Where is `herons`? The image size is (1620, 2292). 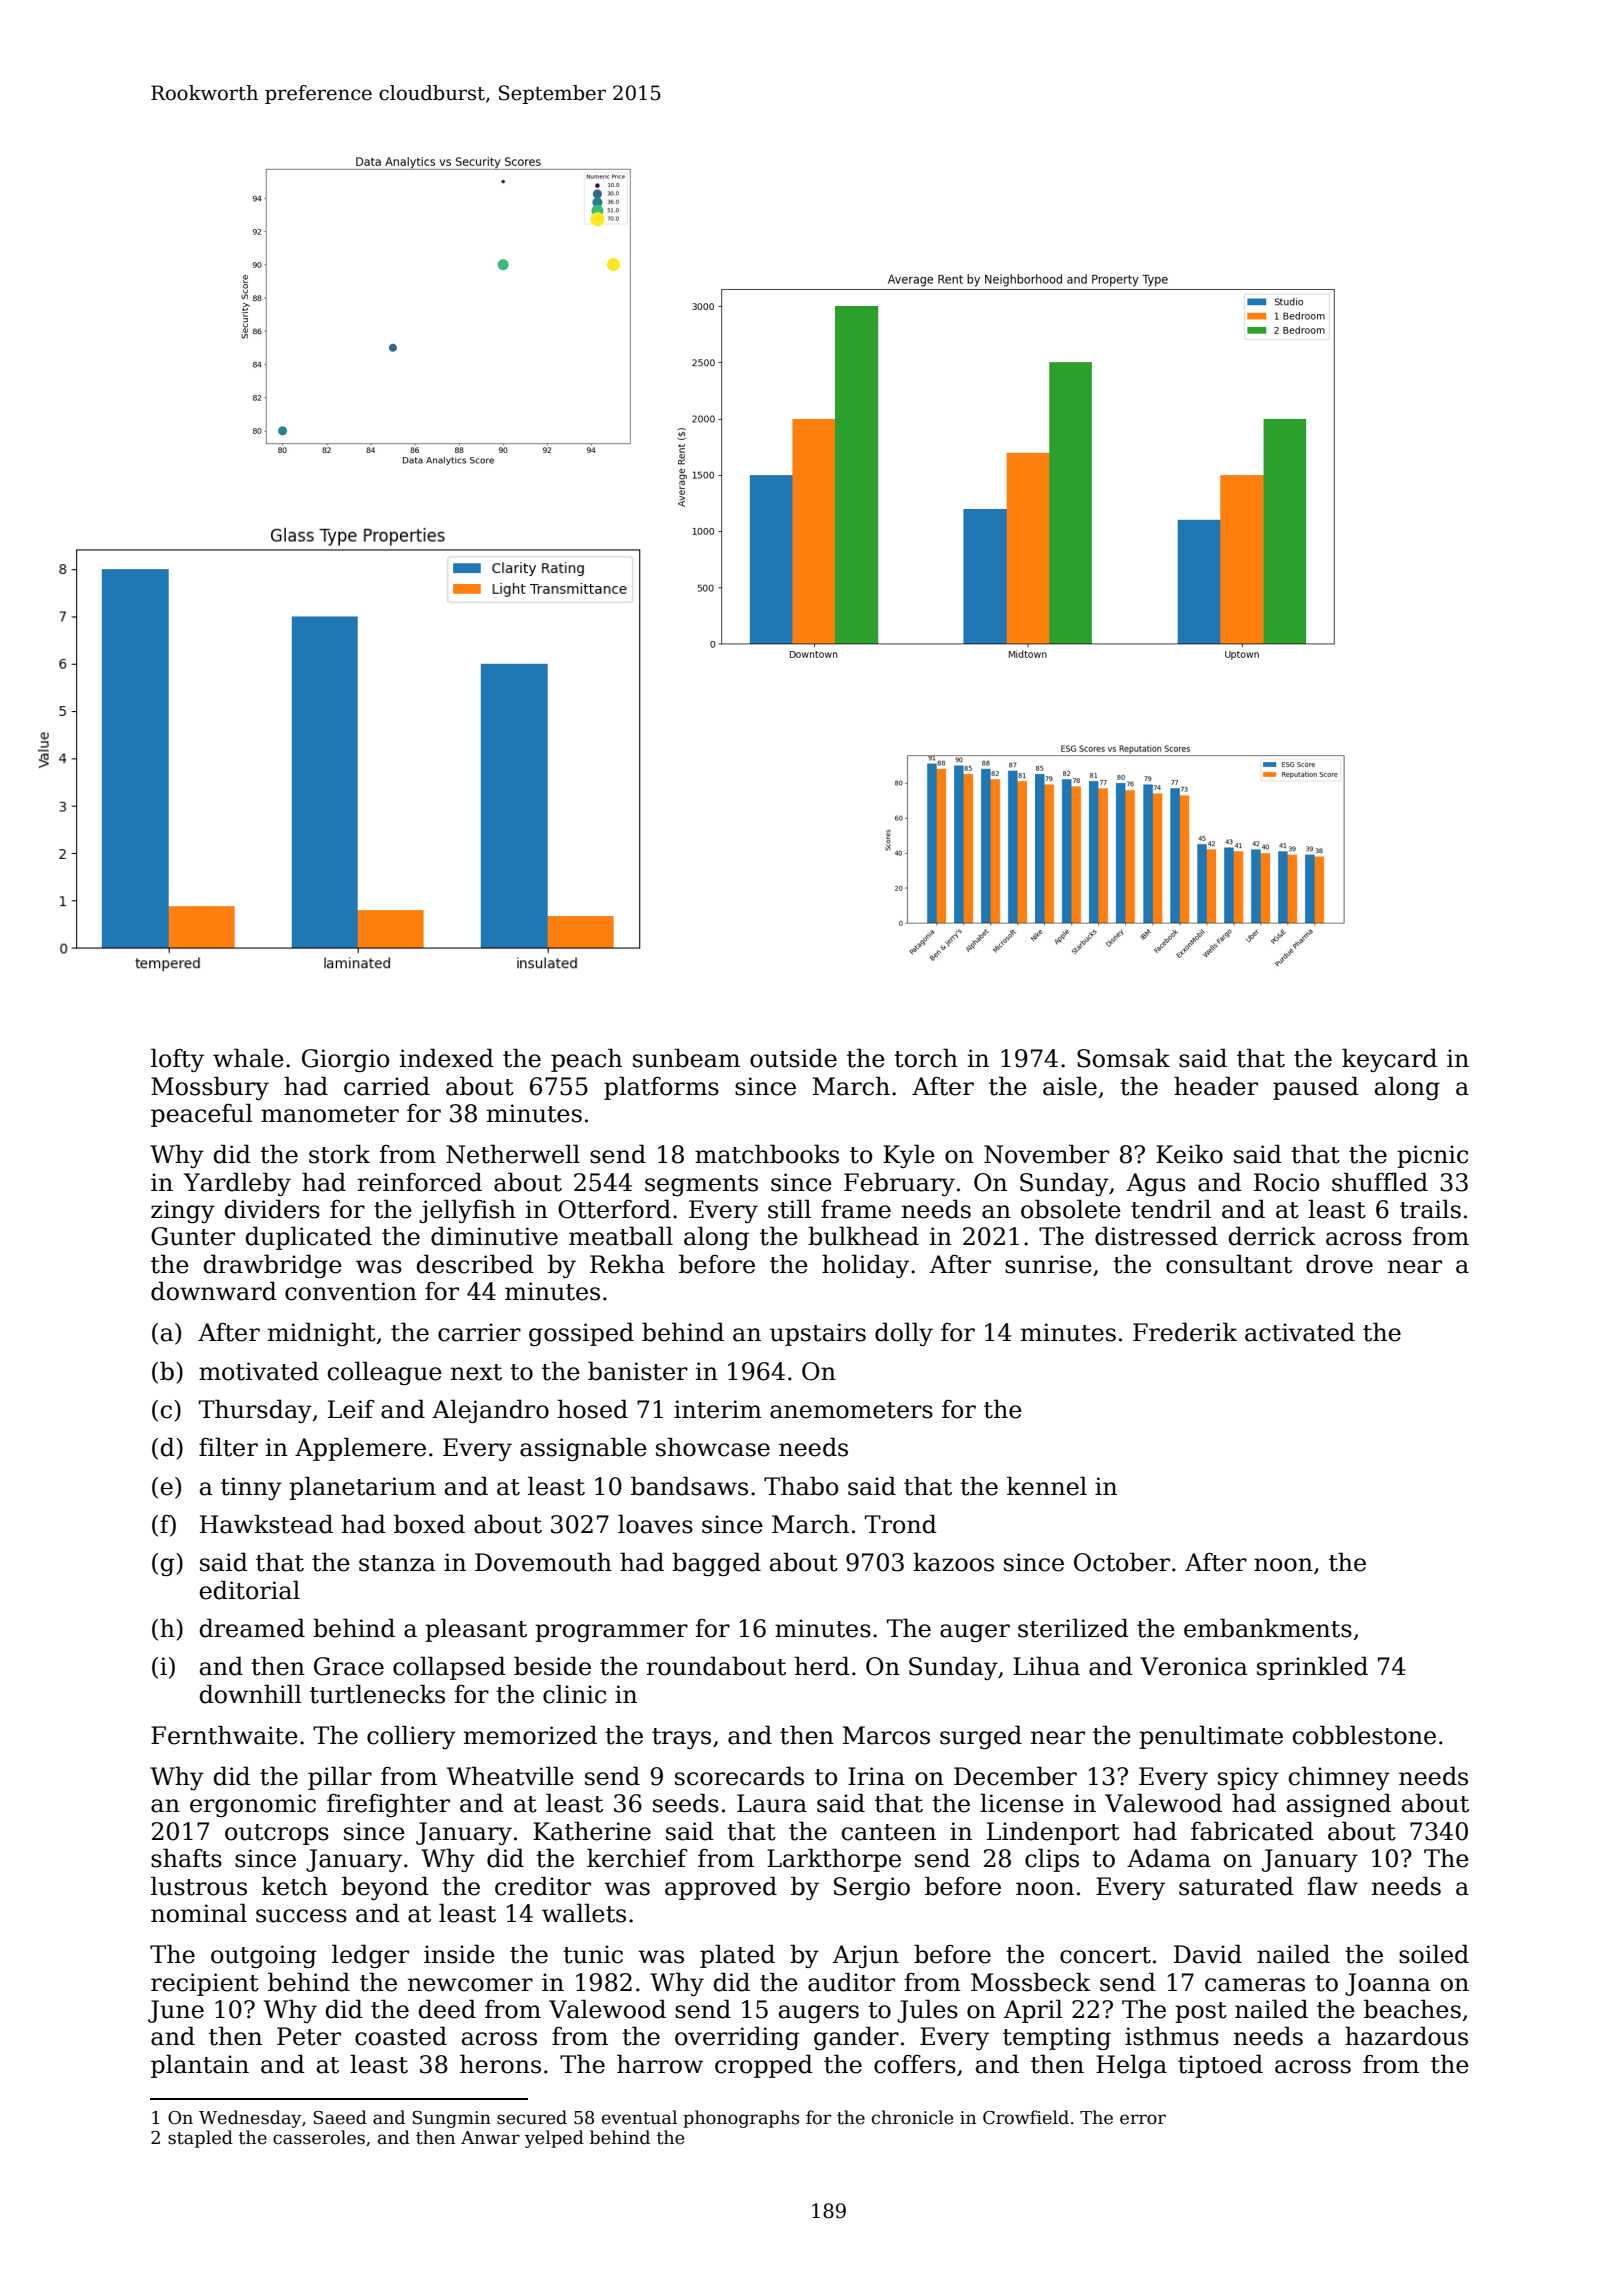
herons is located at coordinates (500, 2064).
